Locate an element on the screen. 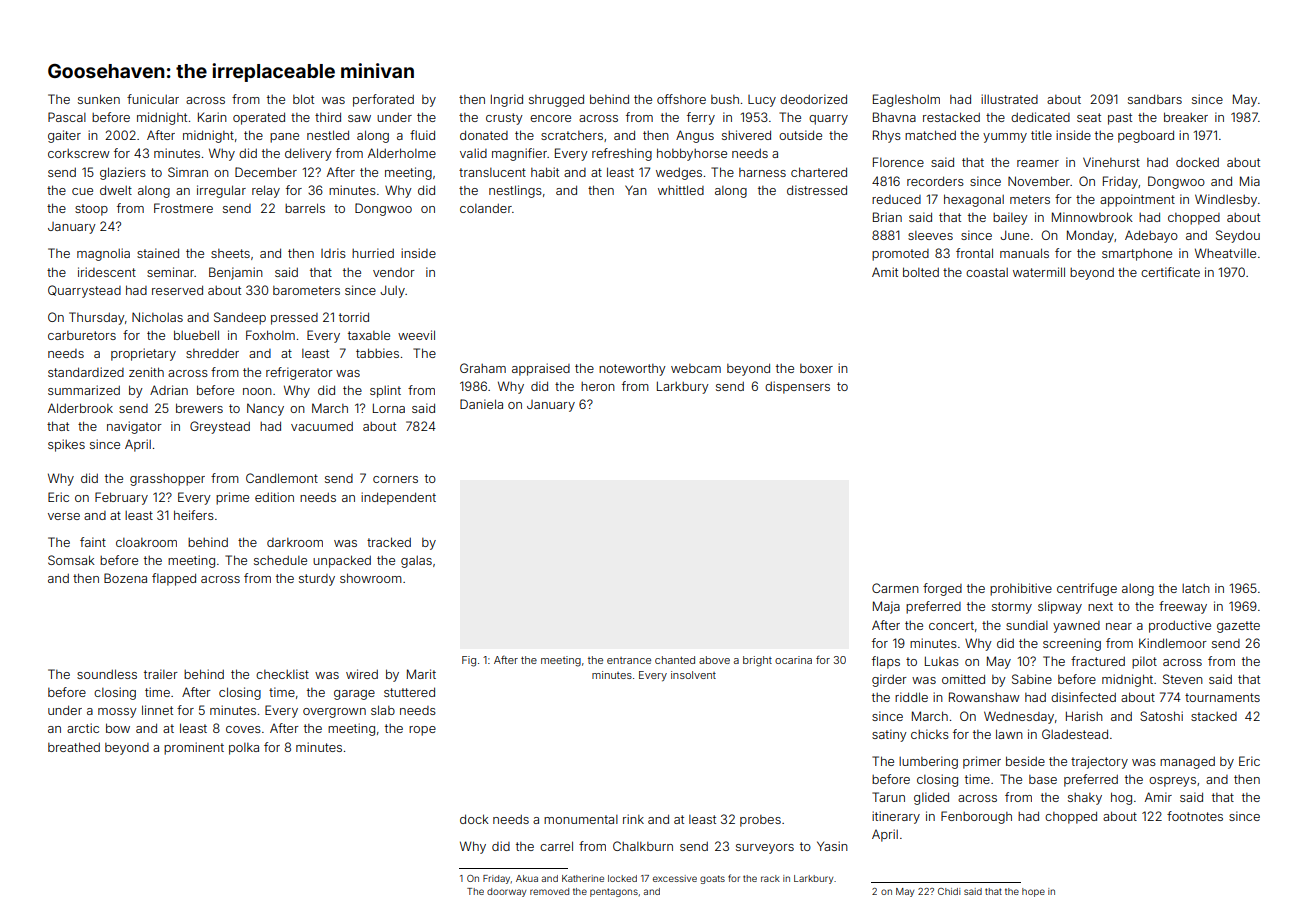 This screenshot has height=924, width=1308. offshore is located at coordinates (681, 99).
